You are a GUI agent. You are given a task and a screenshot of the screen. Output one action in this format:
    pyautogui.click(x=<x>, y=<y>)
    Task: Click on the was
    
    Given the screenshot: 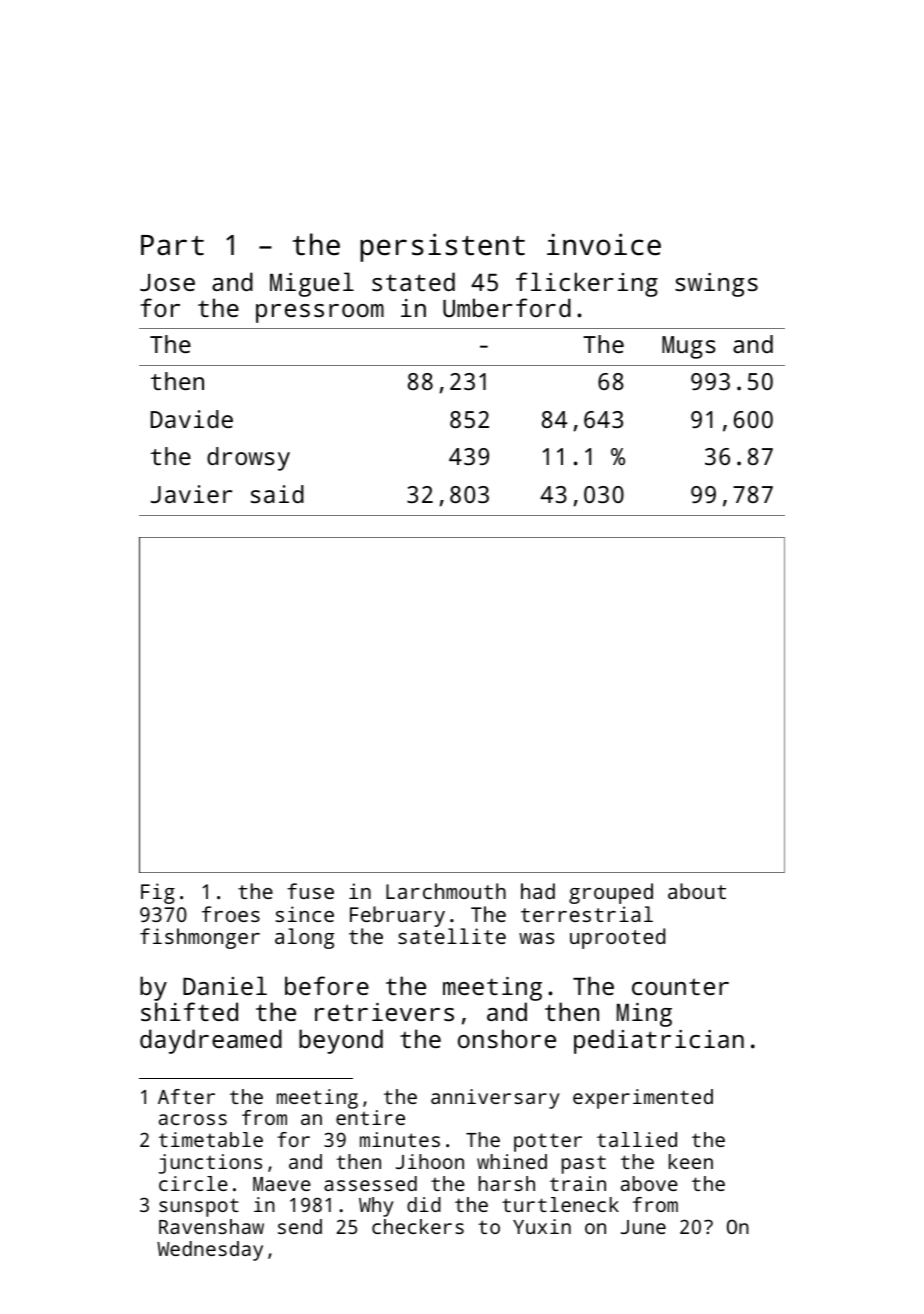 What is the action you would take?
    pyautogui.click(x=536, y=938)
